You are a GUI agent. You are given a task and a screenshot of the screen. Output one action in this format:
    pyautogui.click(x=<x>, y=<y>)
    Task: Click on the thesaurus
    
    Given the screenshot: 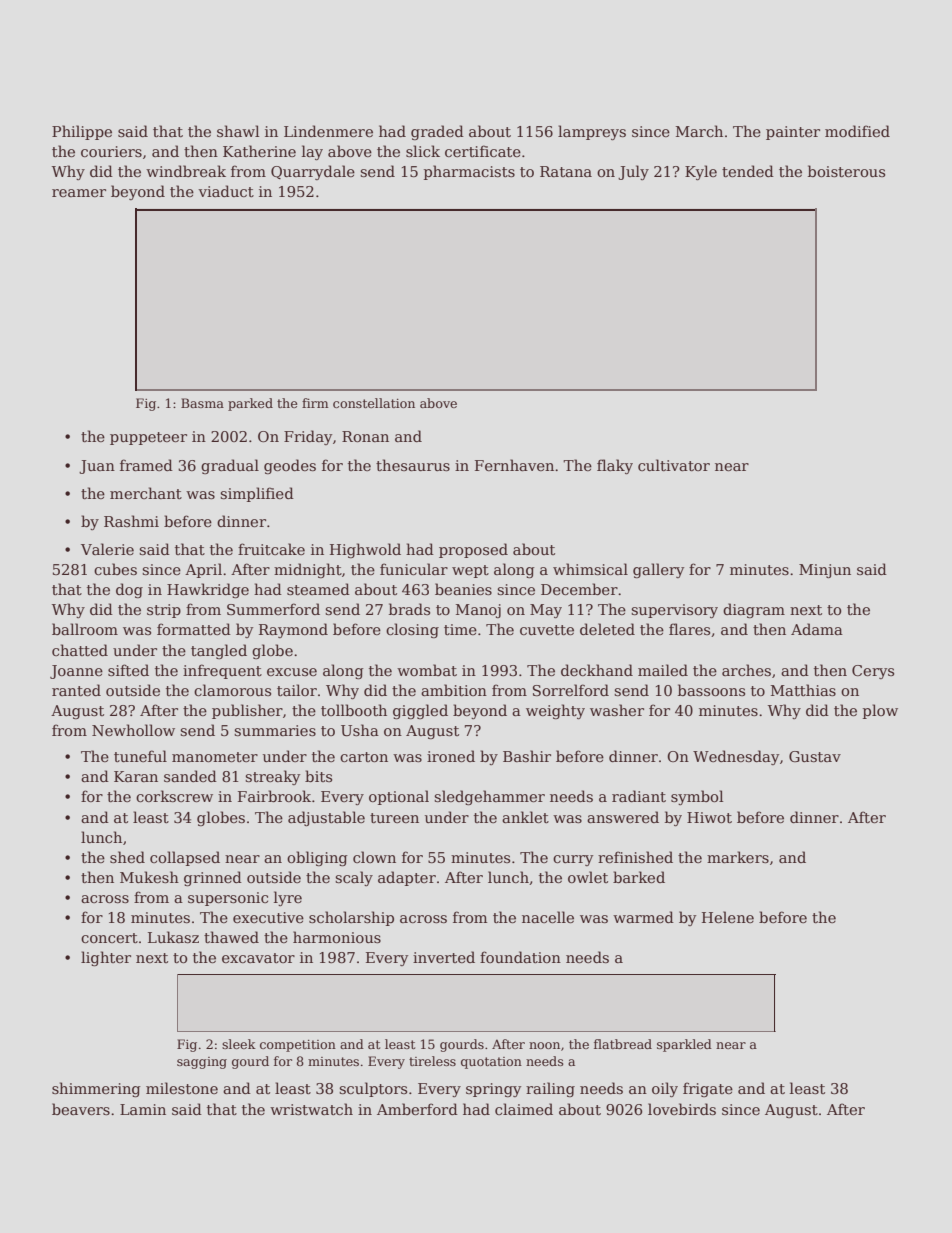 What is the action you would take?
    pyautogui.click(x=413, y=465)
